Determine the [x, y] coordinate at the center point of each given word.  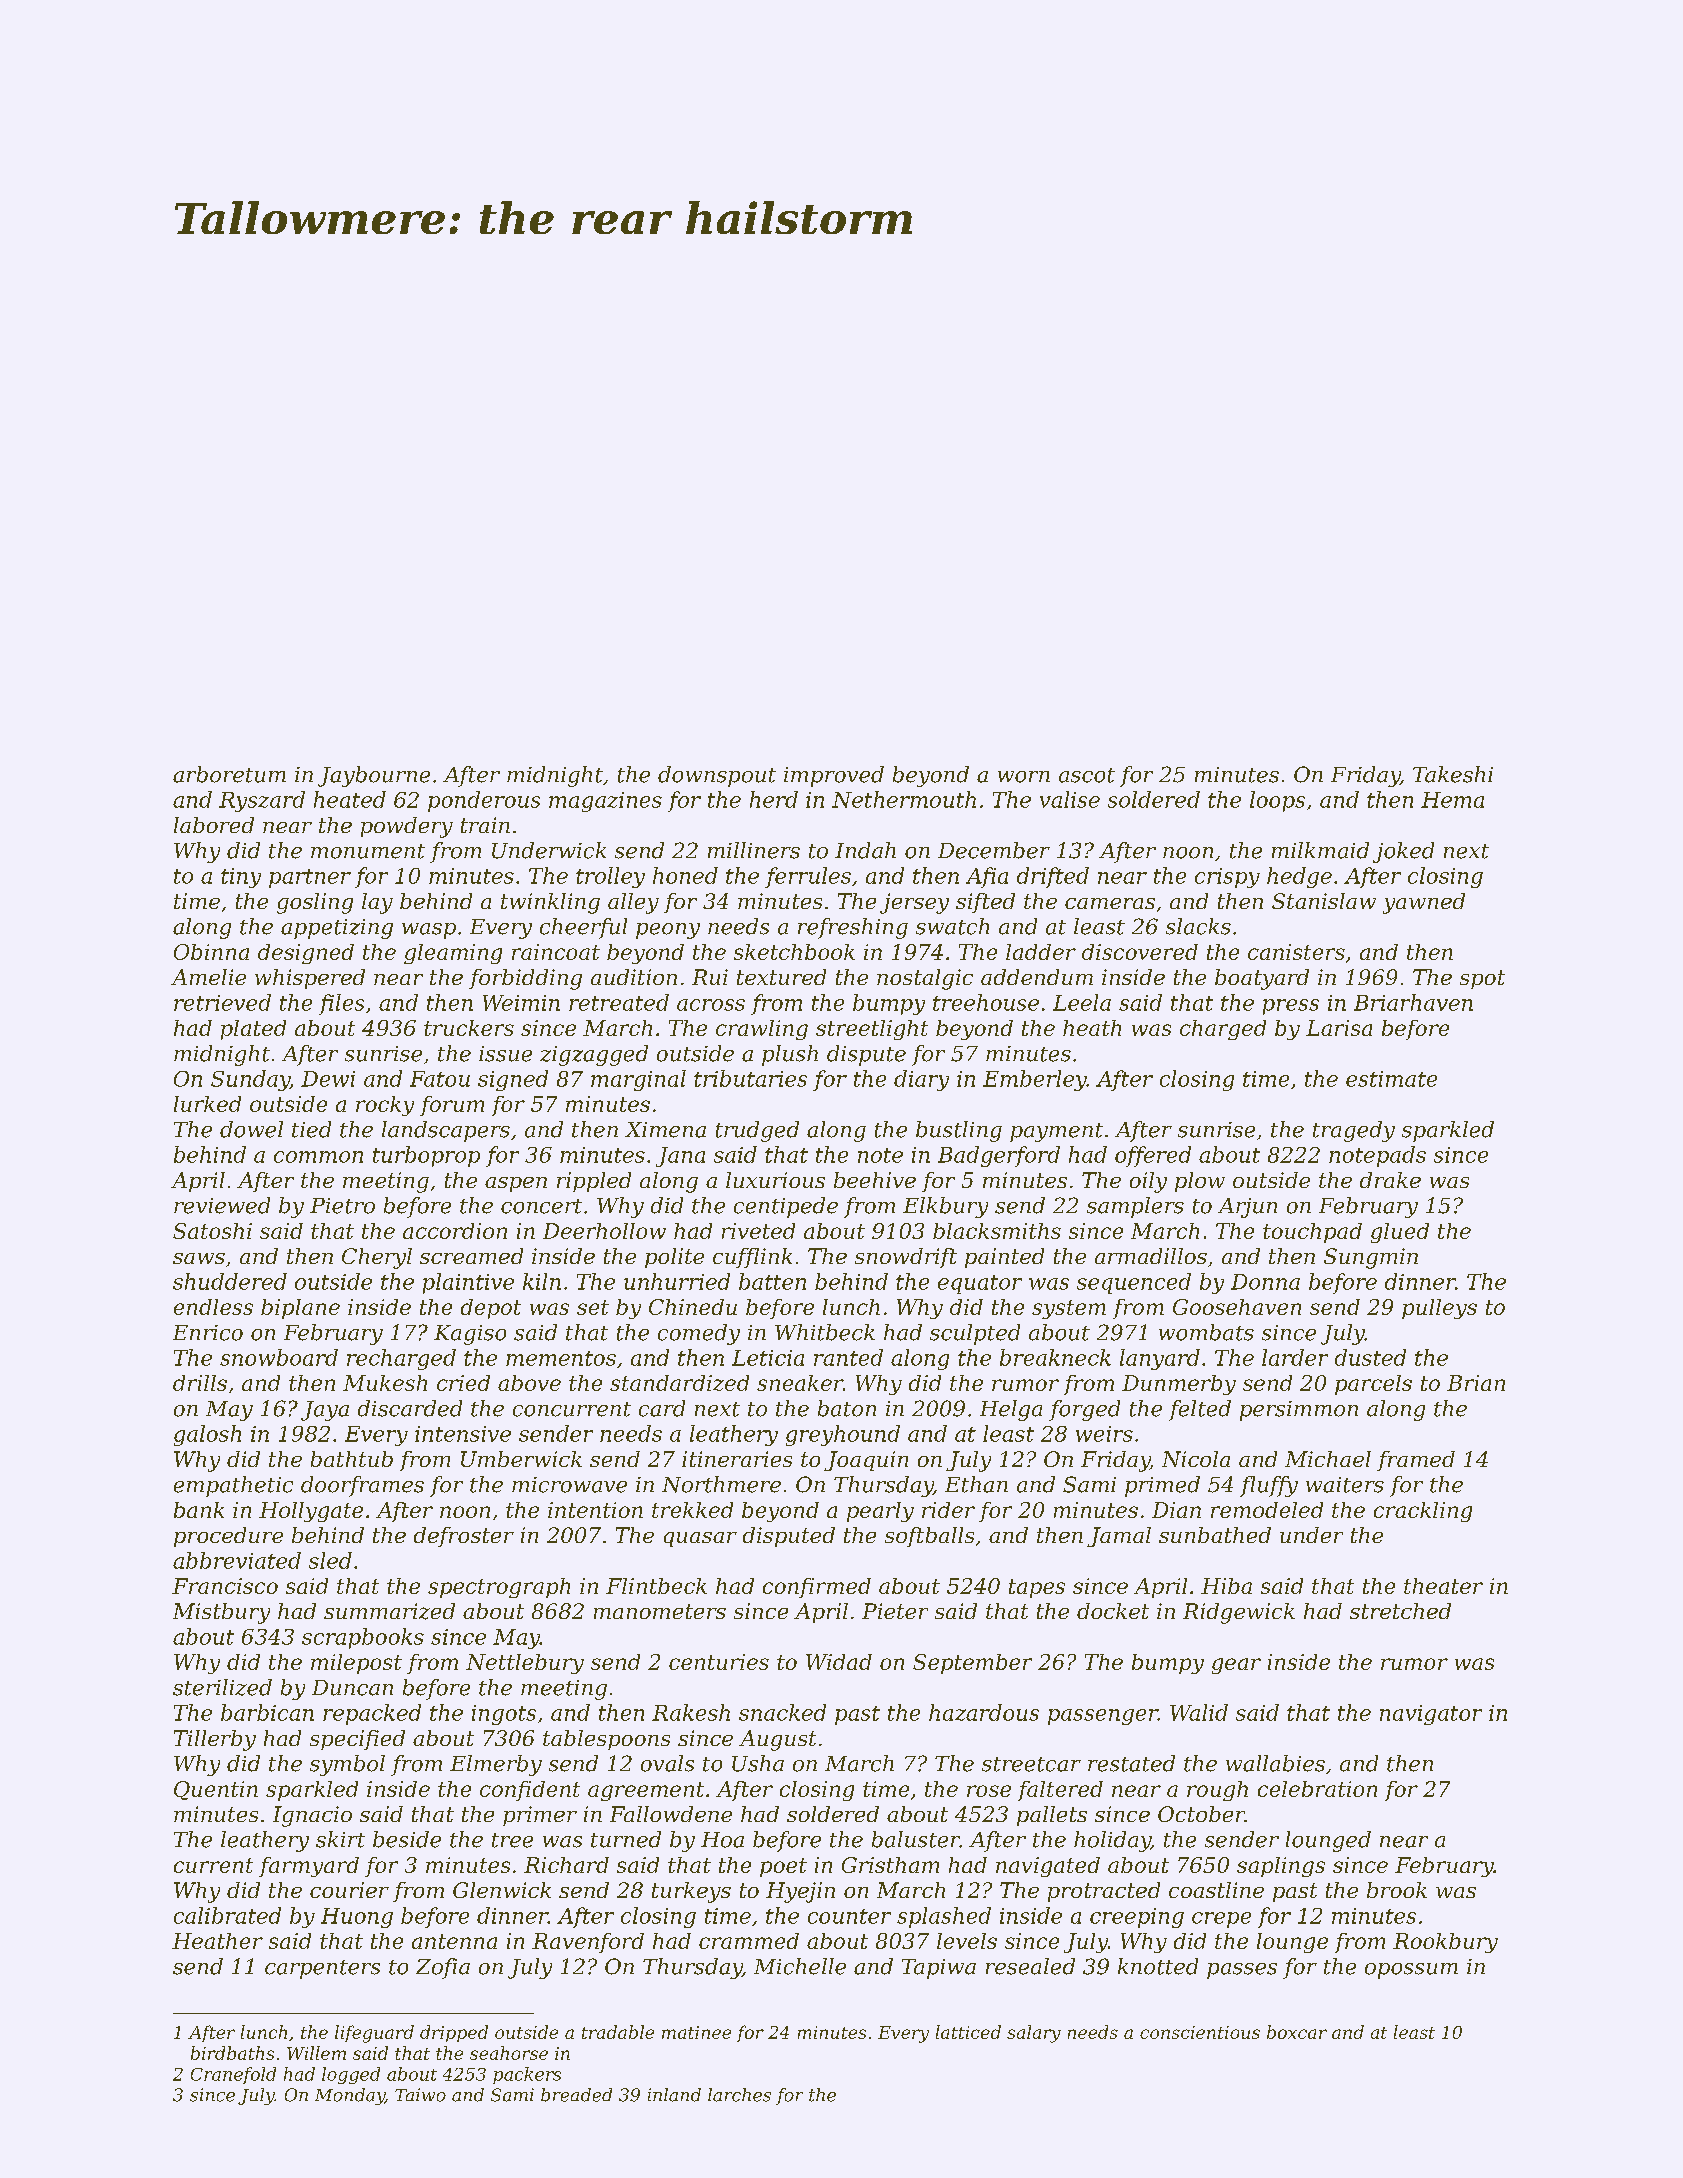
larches [739, 2095]
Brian [1476, 1383]
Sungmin [1371, 1258]
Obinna [211, 952]
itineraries [737, 1459]
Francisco [225, 1586]
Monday [350, 2096]
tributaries [750, 1078]
